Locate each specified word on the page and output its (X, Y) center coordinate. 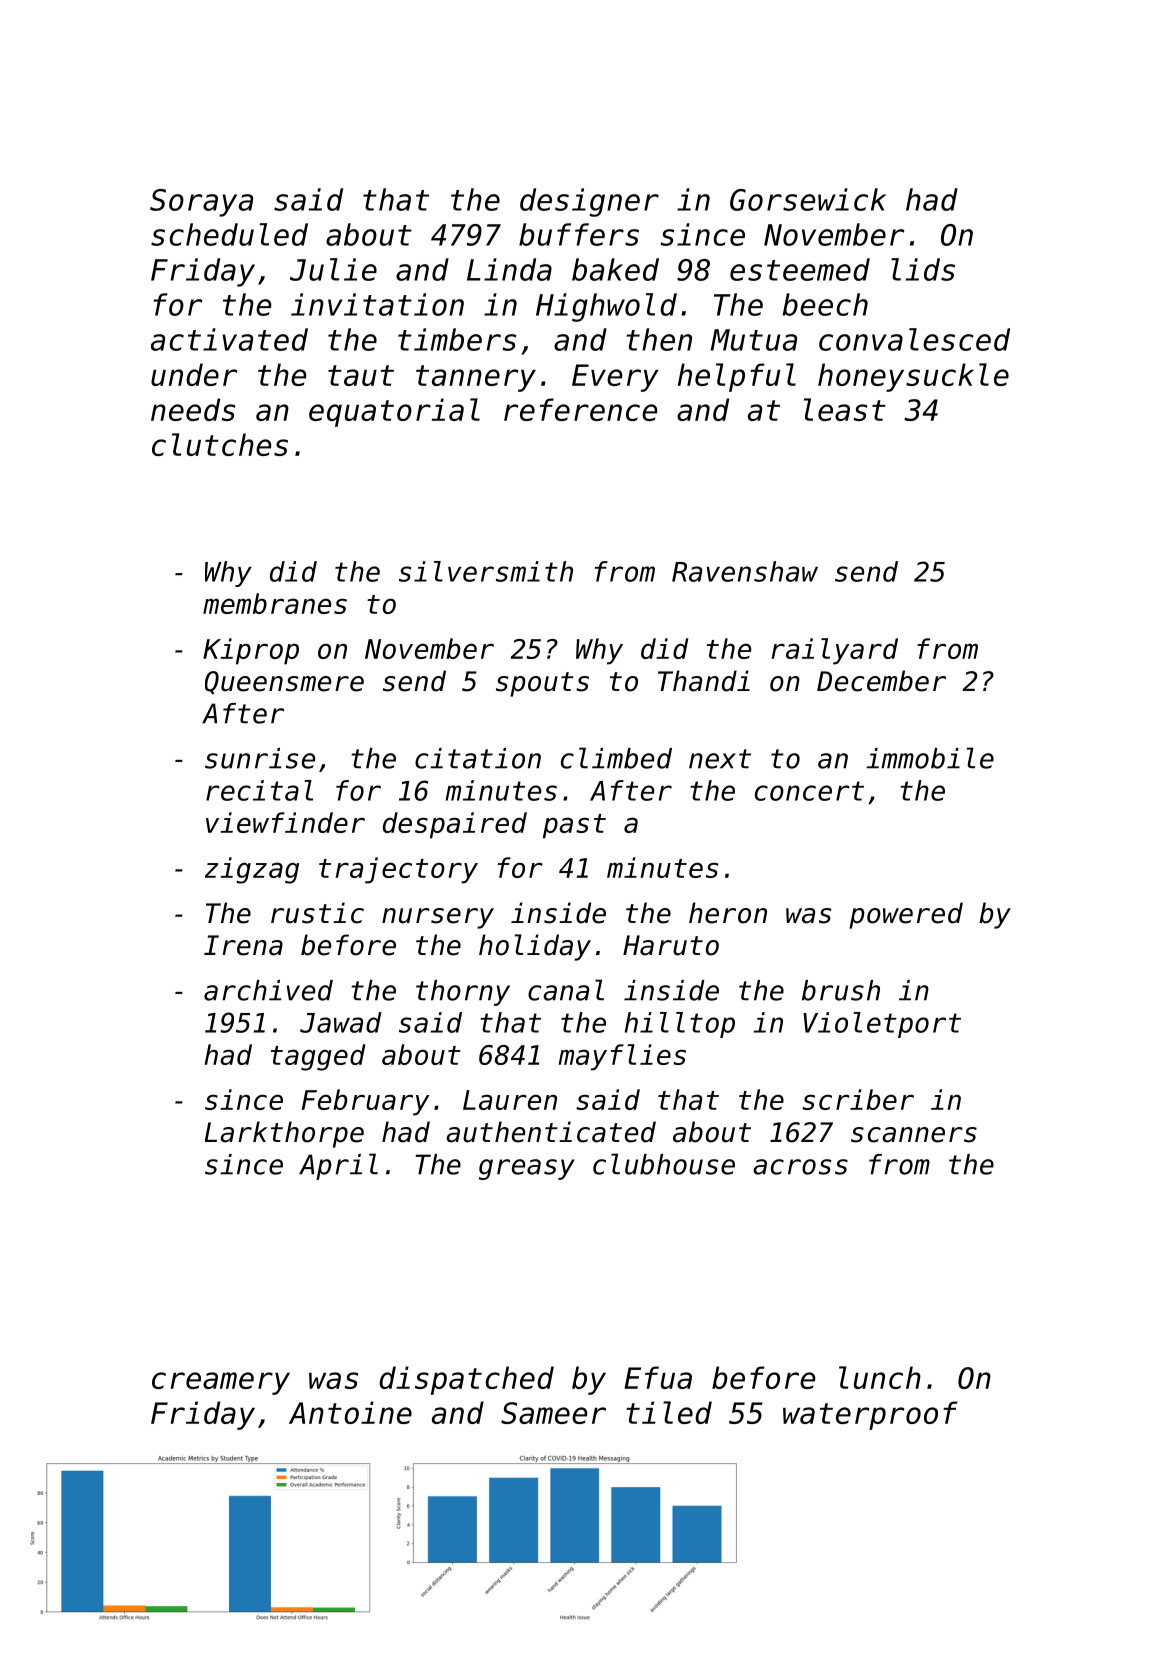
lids (923, 269)
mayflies (622, 1057)
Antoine (350, 1412)
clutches (220, 444)
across (800, 1167)
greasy (527, 1169)
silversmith (486, 571)
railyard (834, 651)
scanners (914, 1135)
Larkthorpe (284, 1134)
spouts (542, 684)
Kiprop (251, 651)
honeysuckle (913, 377)
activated (229, 339)
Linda (509, 269)
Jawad (341, 1022)
